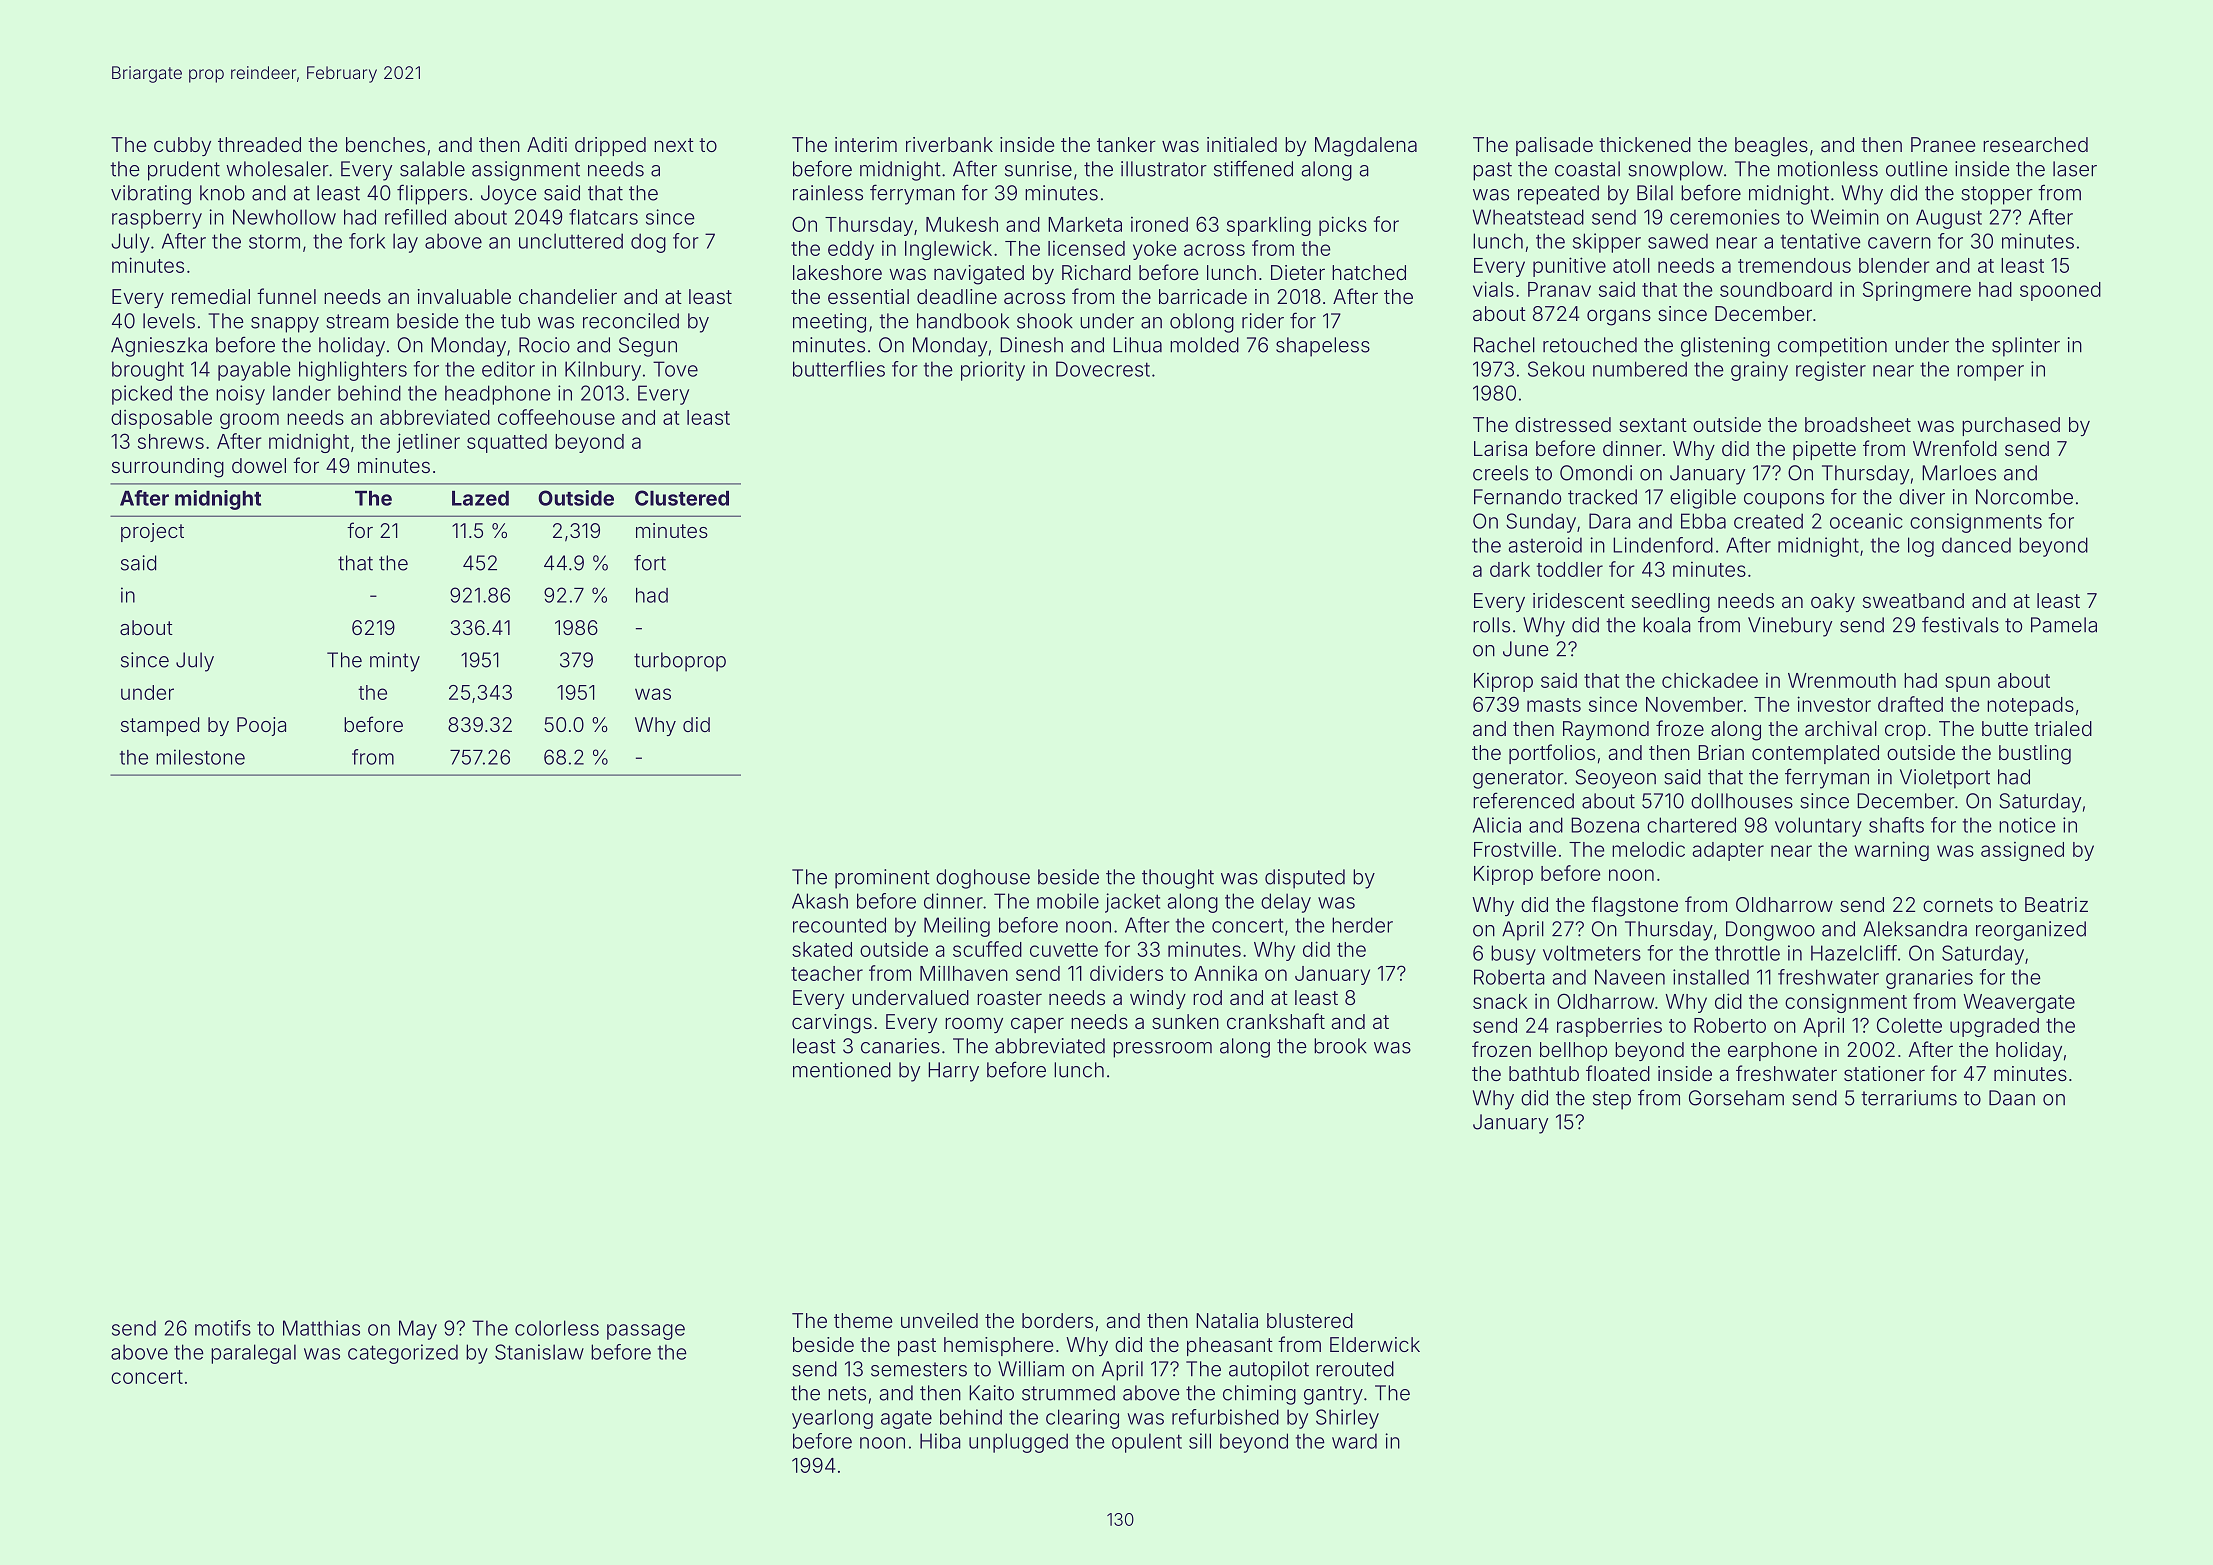 The height and width of the document is (1565, 2213). I want to click on raspberry, so click(157, 219).
